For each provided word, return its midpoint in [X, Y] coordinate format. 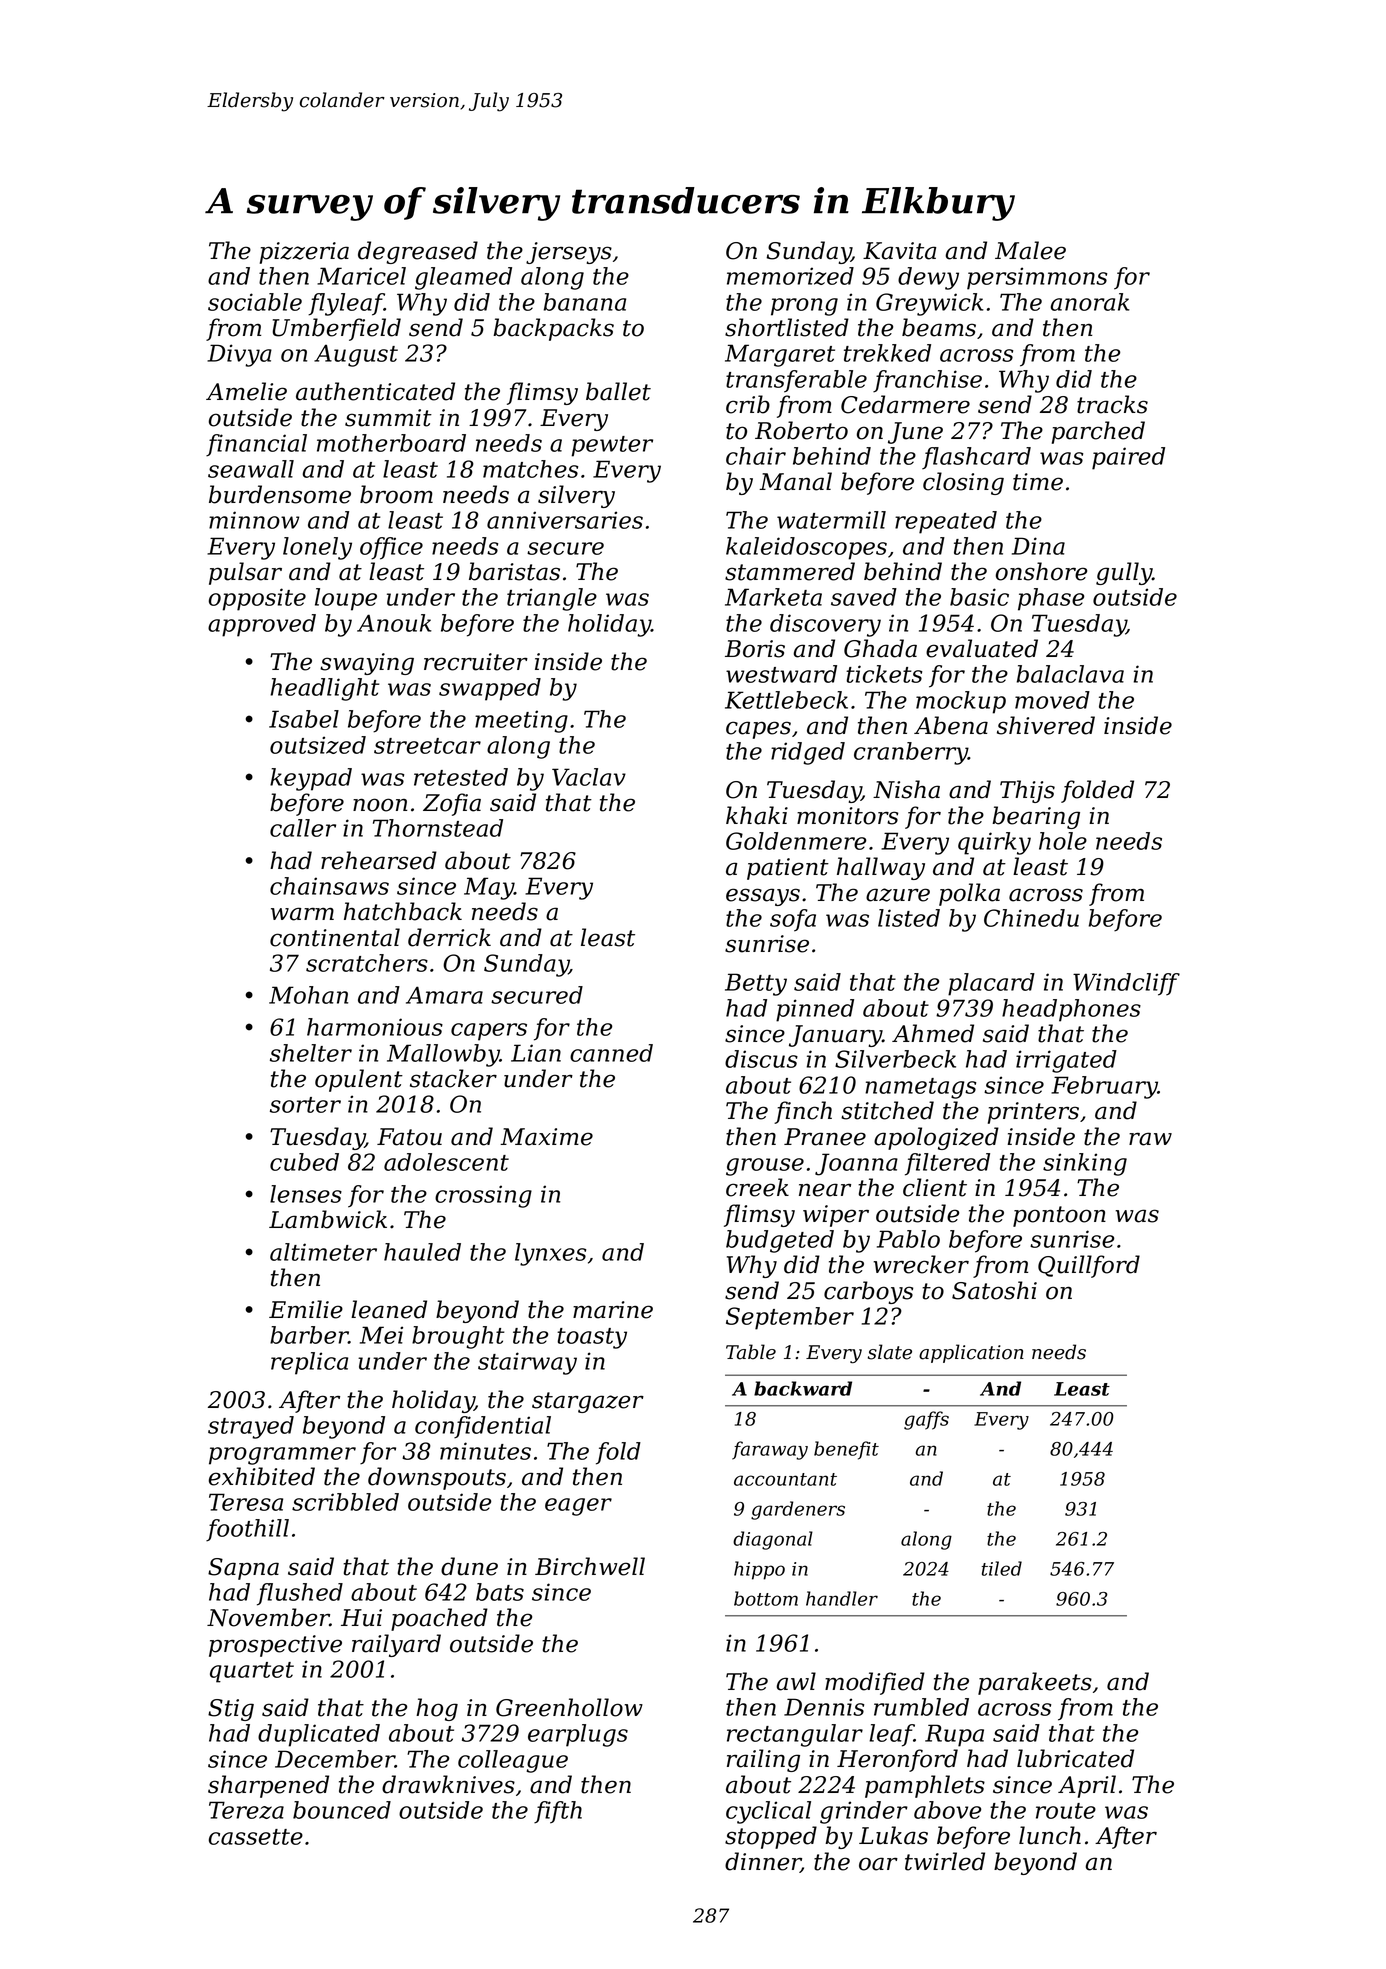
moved [1052, 700]
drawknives [448, 1784]
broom [396, 494]
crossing [483, 1196]
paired [1128, 458]
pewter [612, 446]
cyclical [768, 1812]
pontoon [1059, 1216]
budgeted [780, 1241]
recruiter [476, 662]
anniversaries [565, 520]
